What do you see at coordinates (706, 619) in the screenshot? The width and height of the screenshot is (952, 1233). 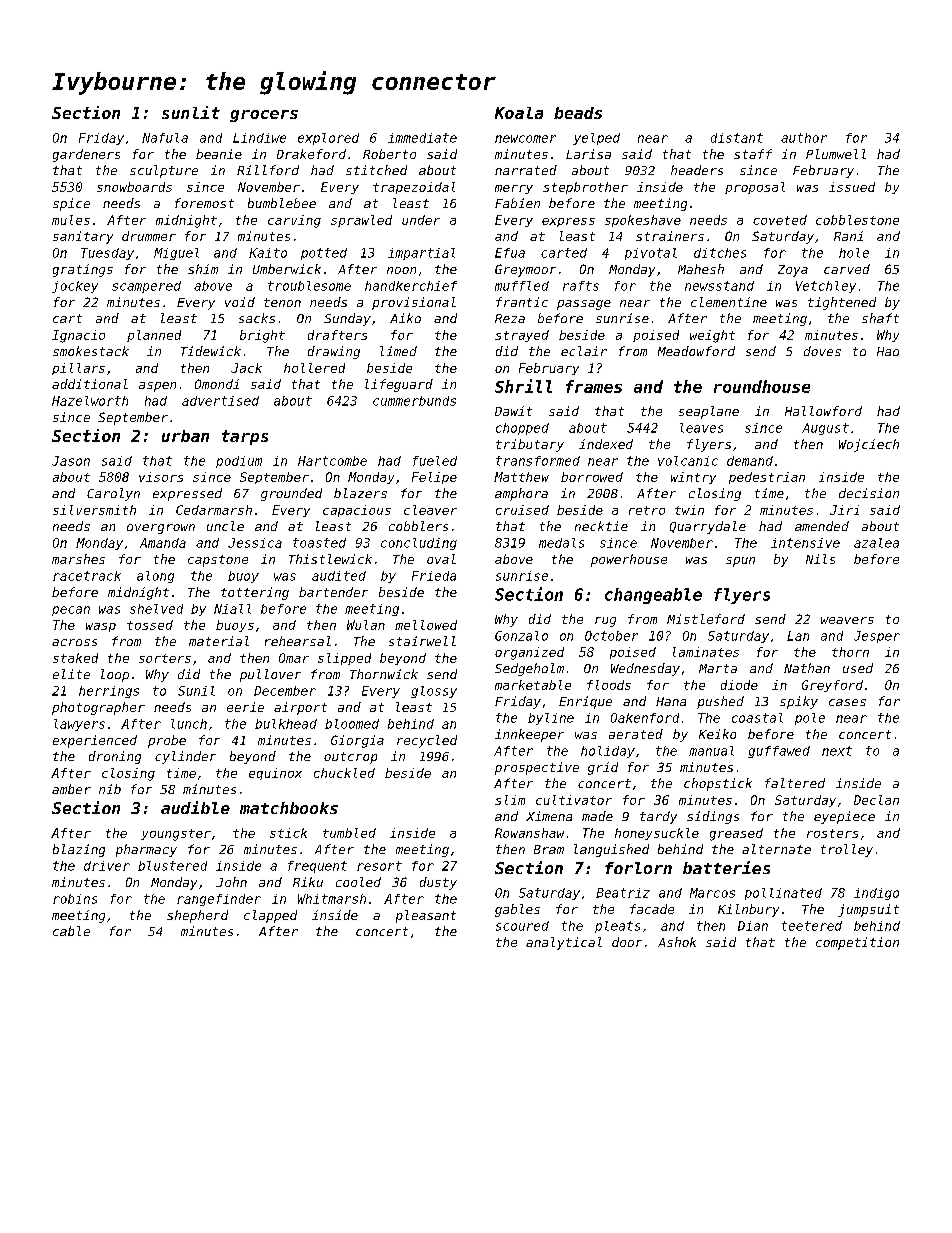 I see `Mistleford` at bounding box center [706, 619].
